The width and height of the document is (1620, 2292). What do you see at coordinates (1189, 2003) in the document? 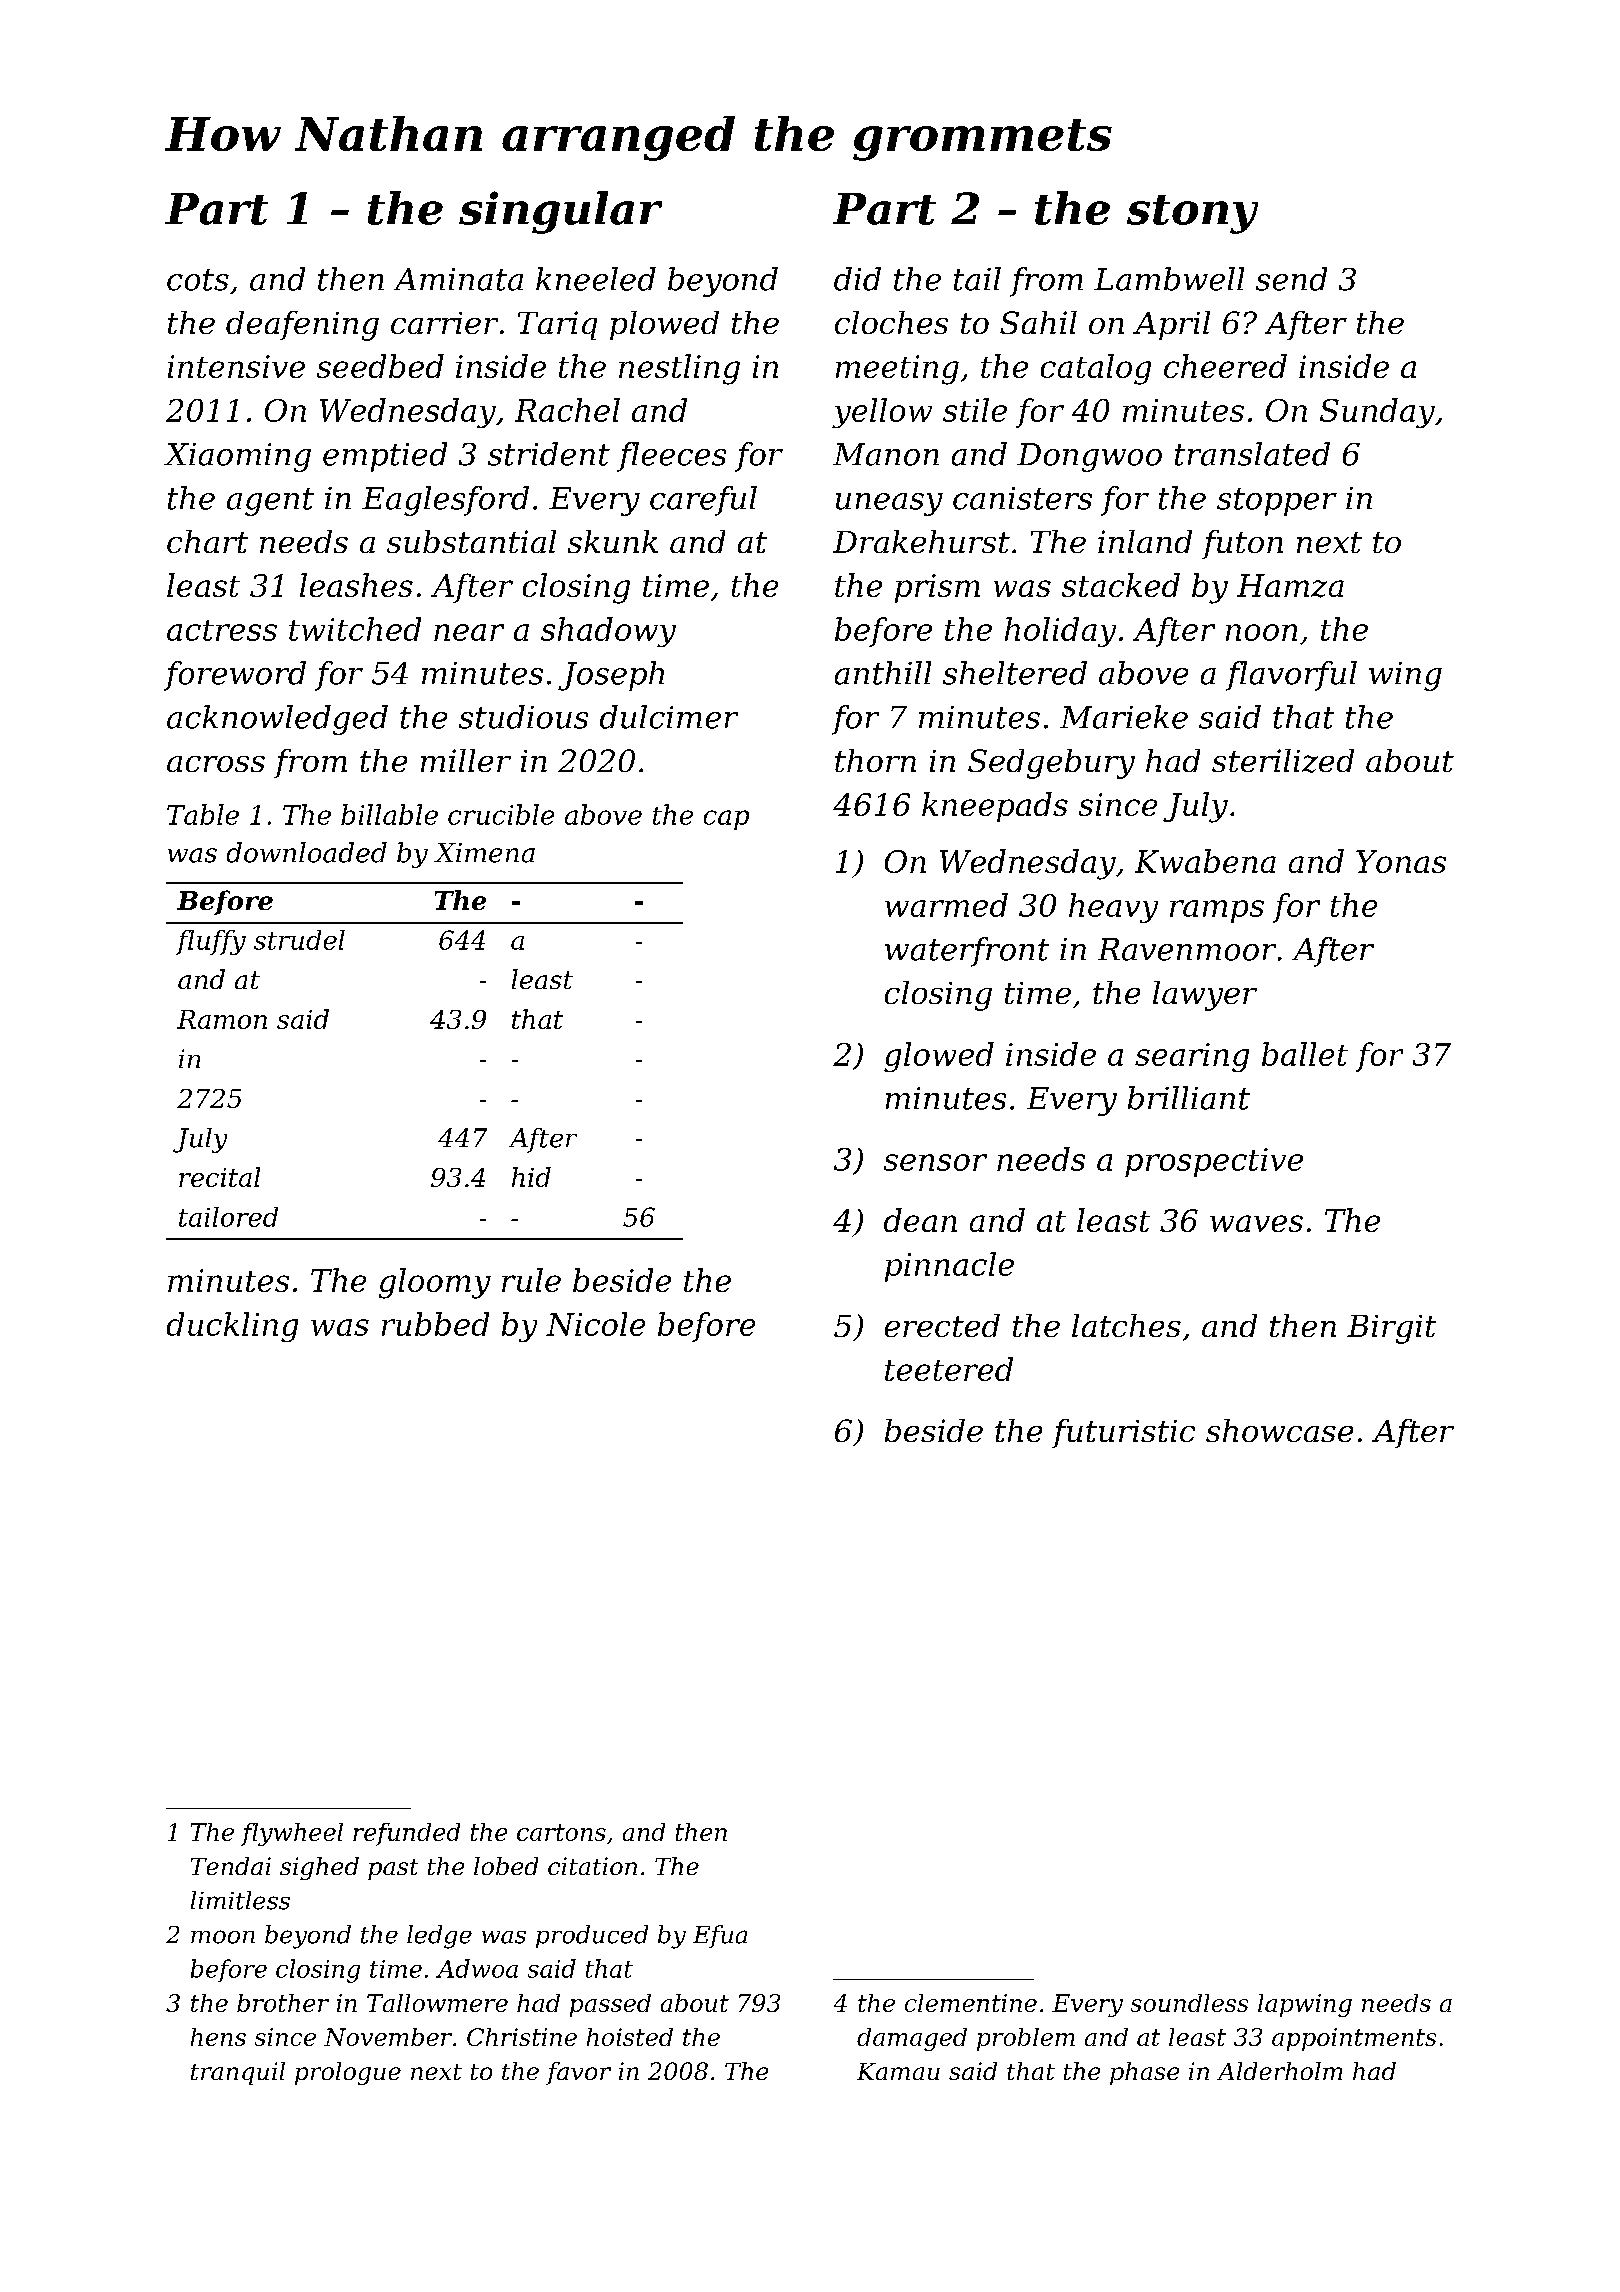
I see `soundless` at bounding box center [1189, 2003].
